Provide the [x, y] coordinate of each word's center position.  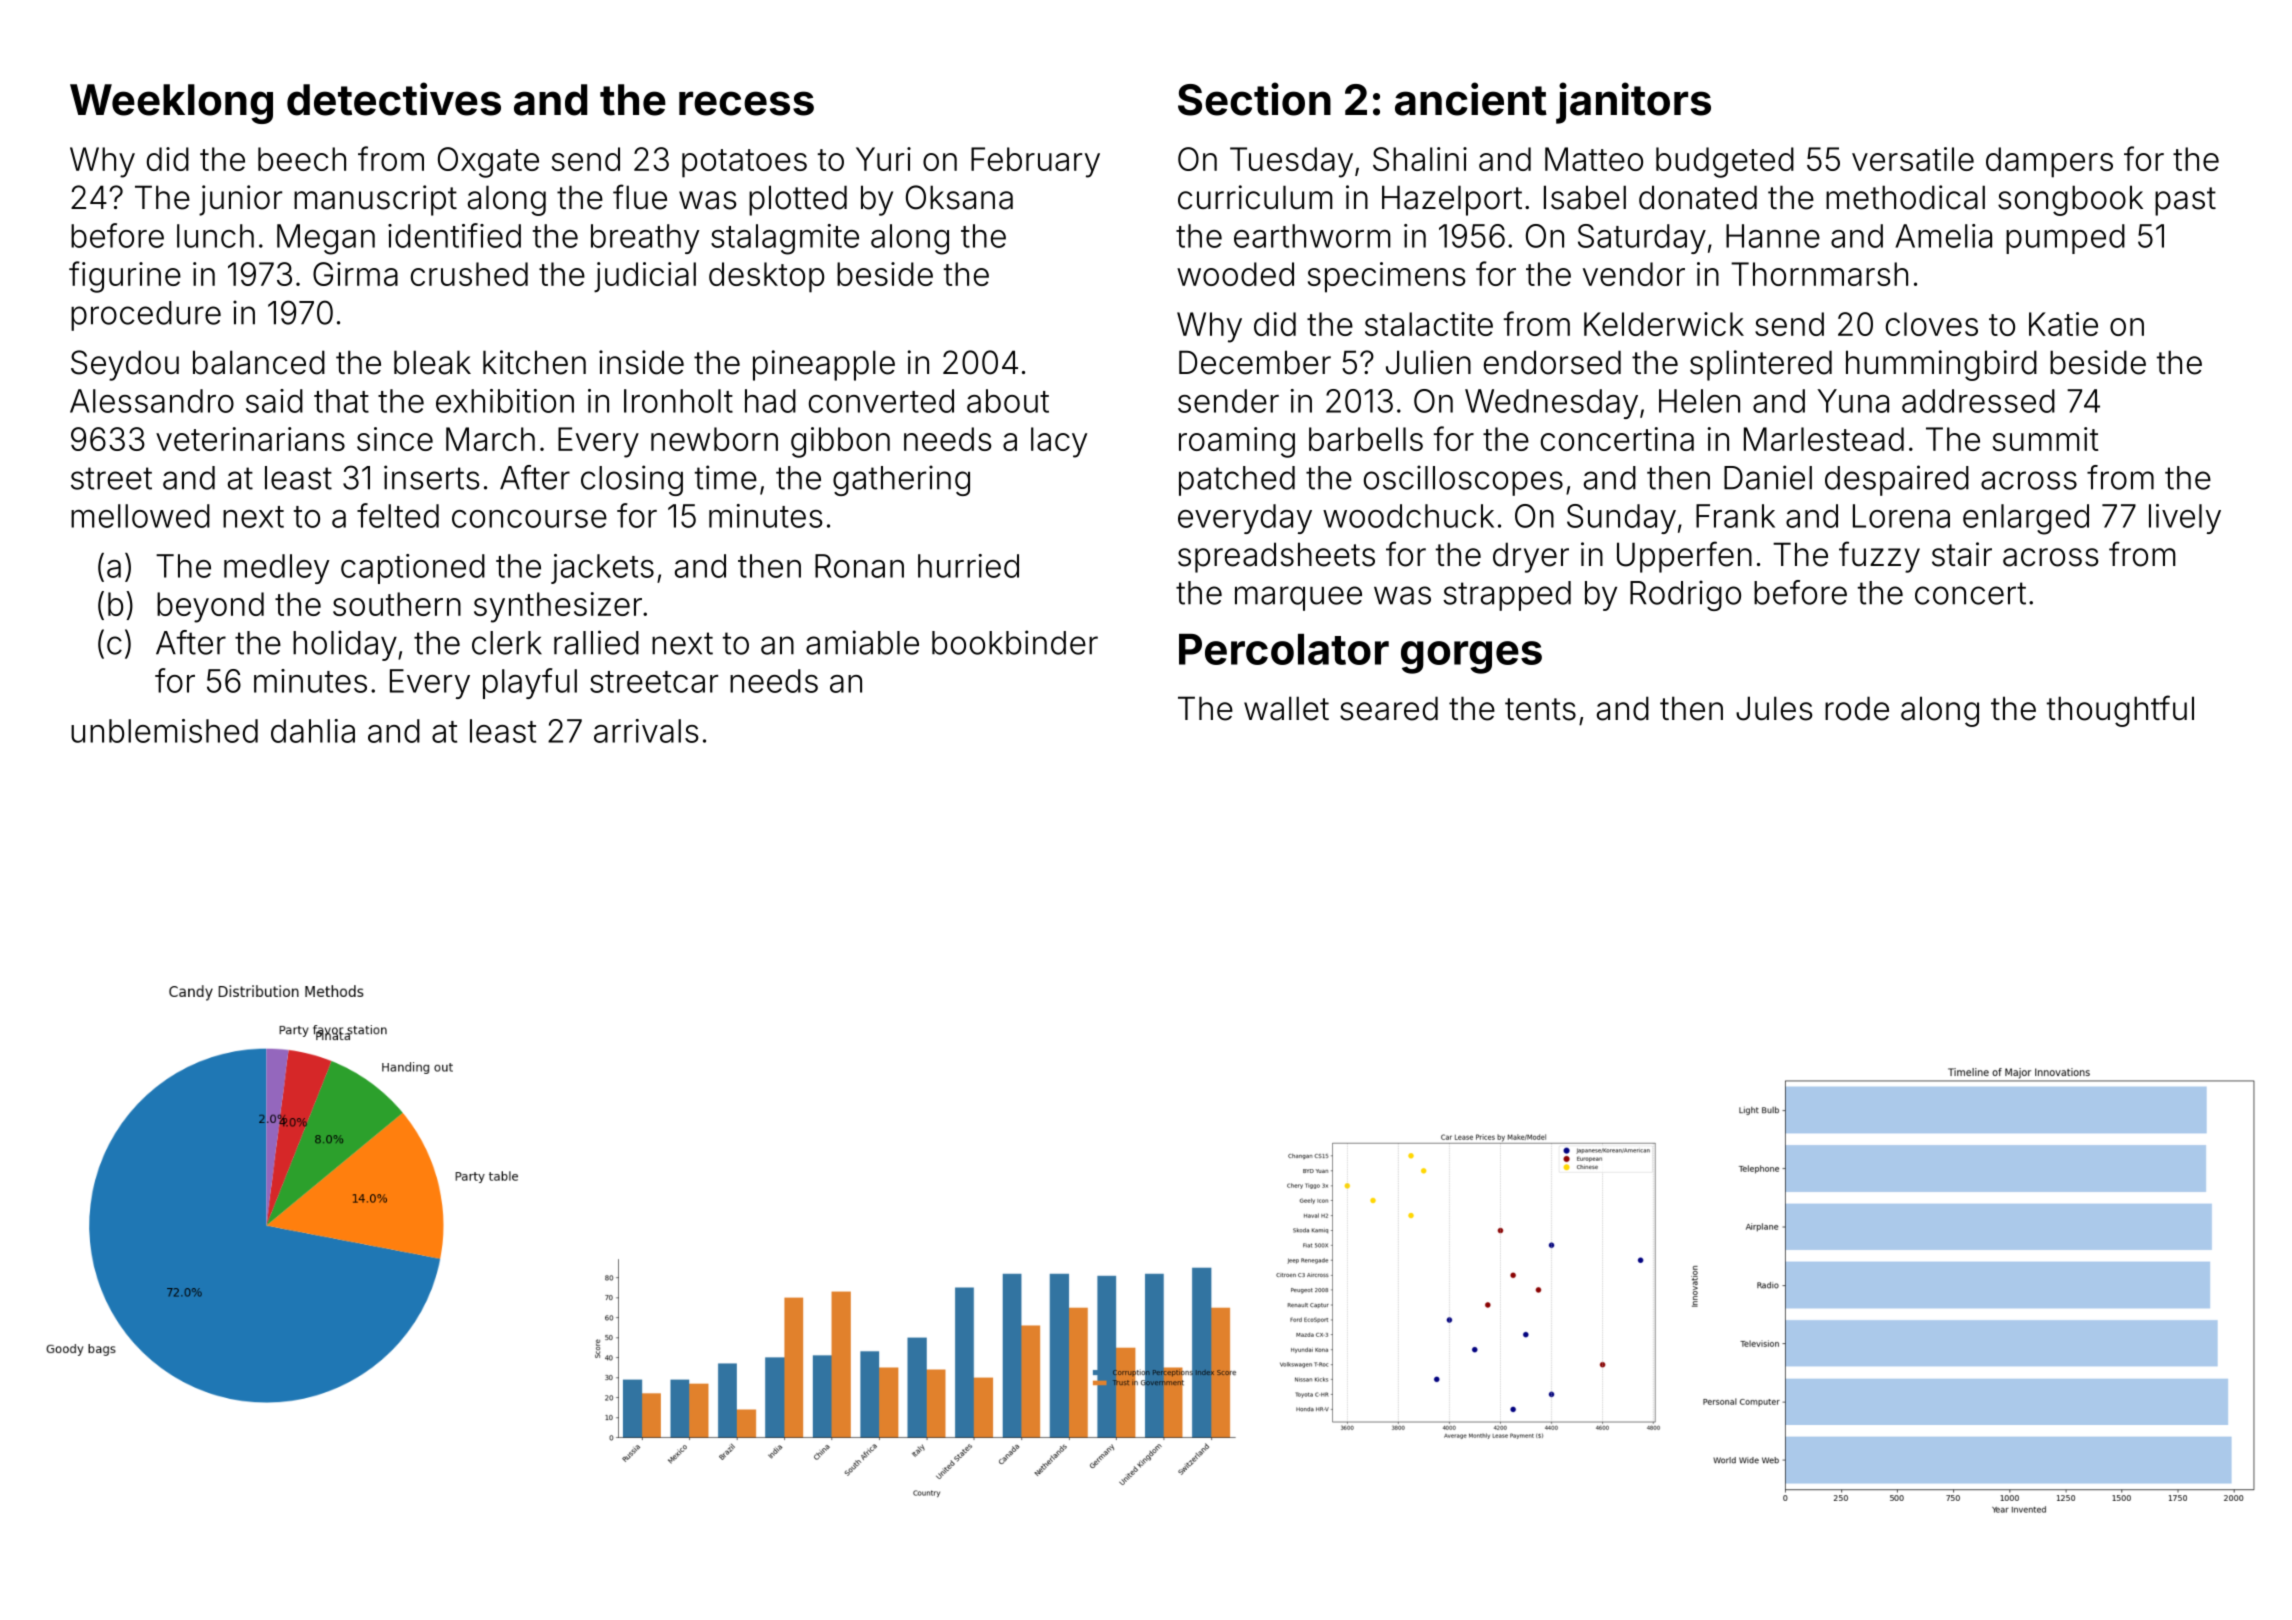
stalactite [1429, 324]
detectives [394, 99]
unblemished [164, 731]
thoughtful [2120, 711]
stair [1962, 554]
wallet [1286, 708]
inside [641, 362]
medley [276, 569]
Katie [2063, 324]
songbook [2070, 200]
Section [1254, 99]
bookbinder [1015, 642]
